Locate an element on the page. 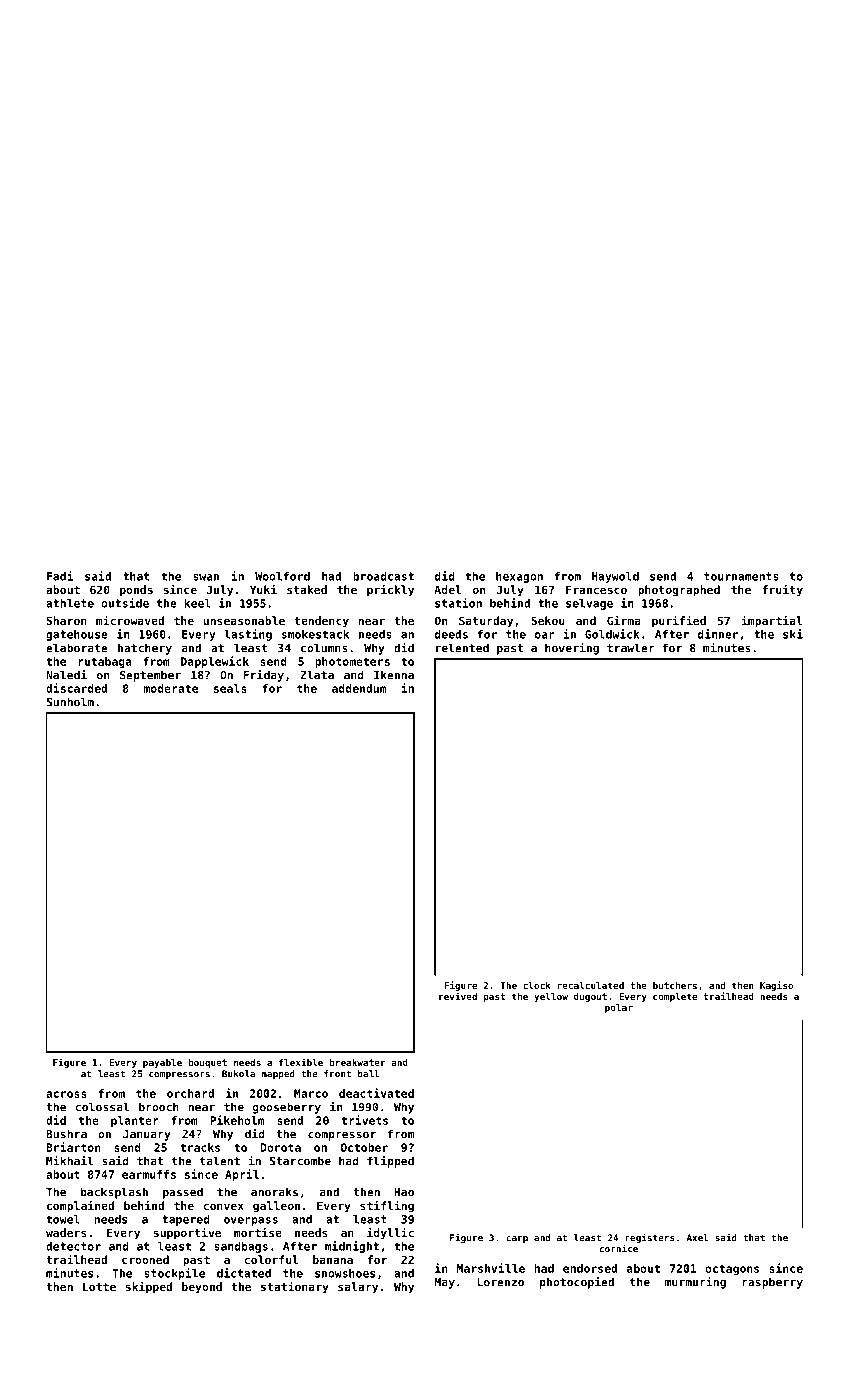  payable is located at coordinates (162, 1063).
